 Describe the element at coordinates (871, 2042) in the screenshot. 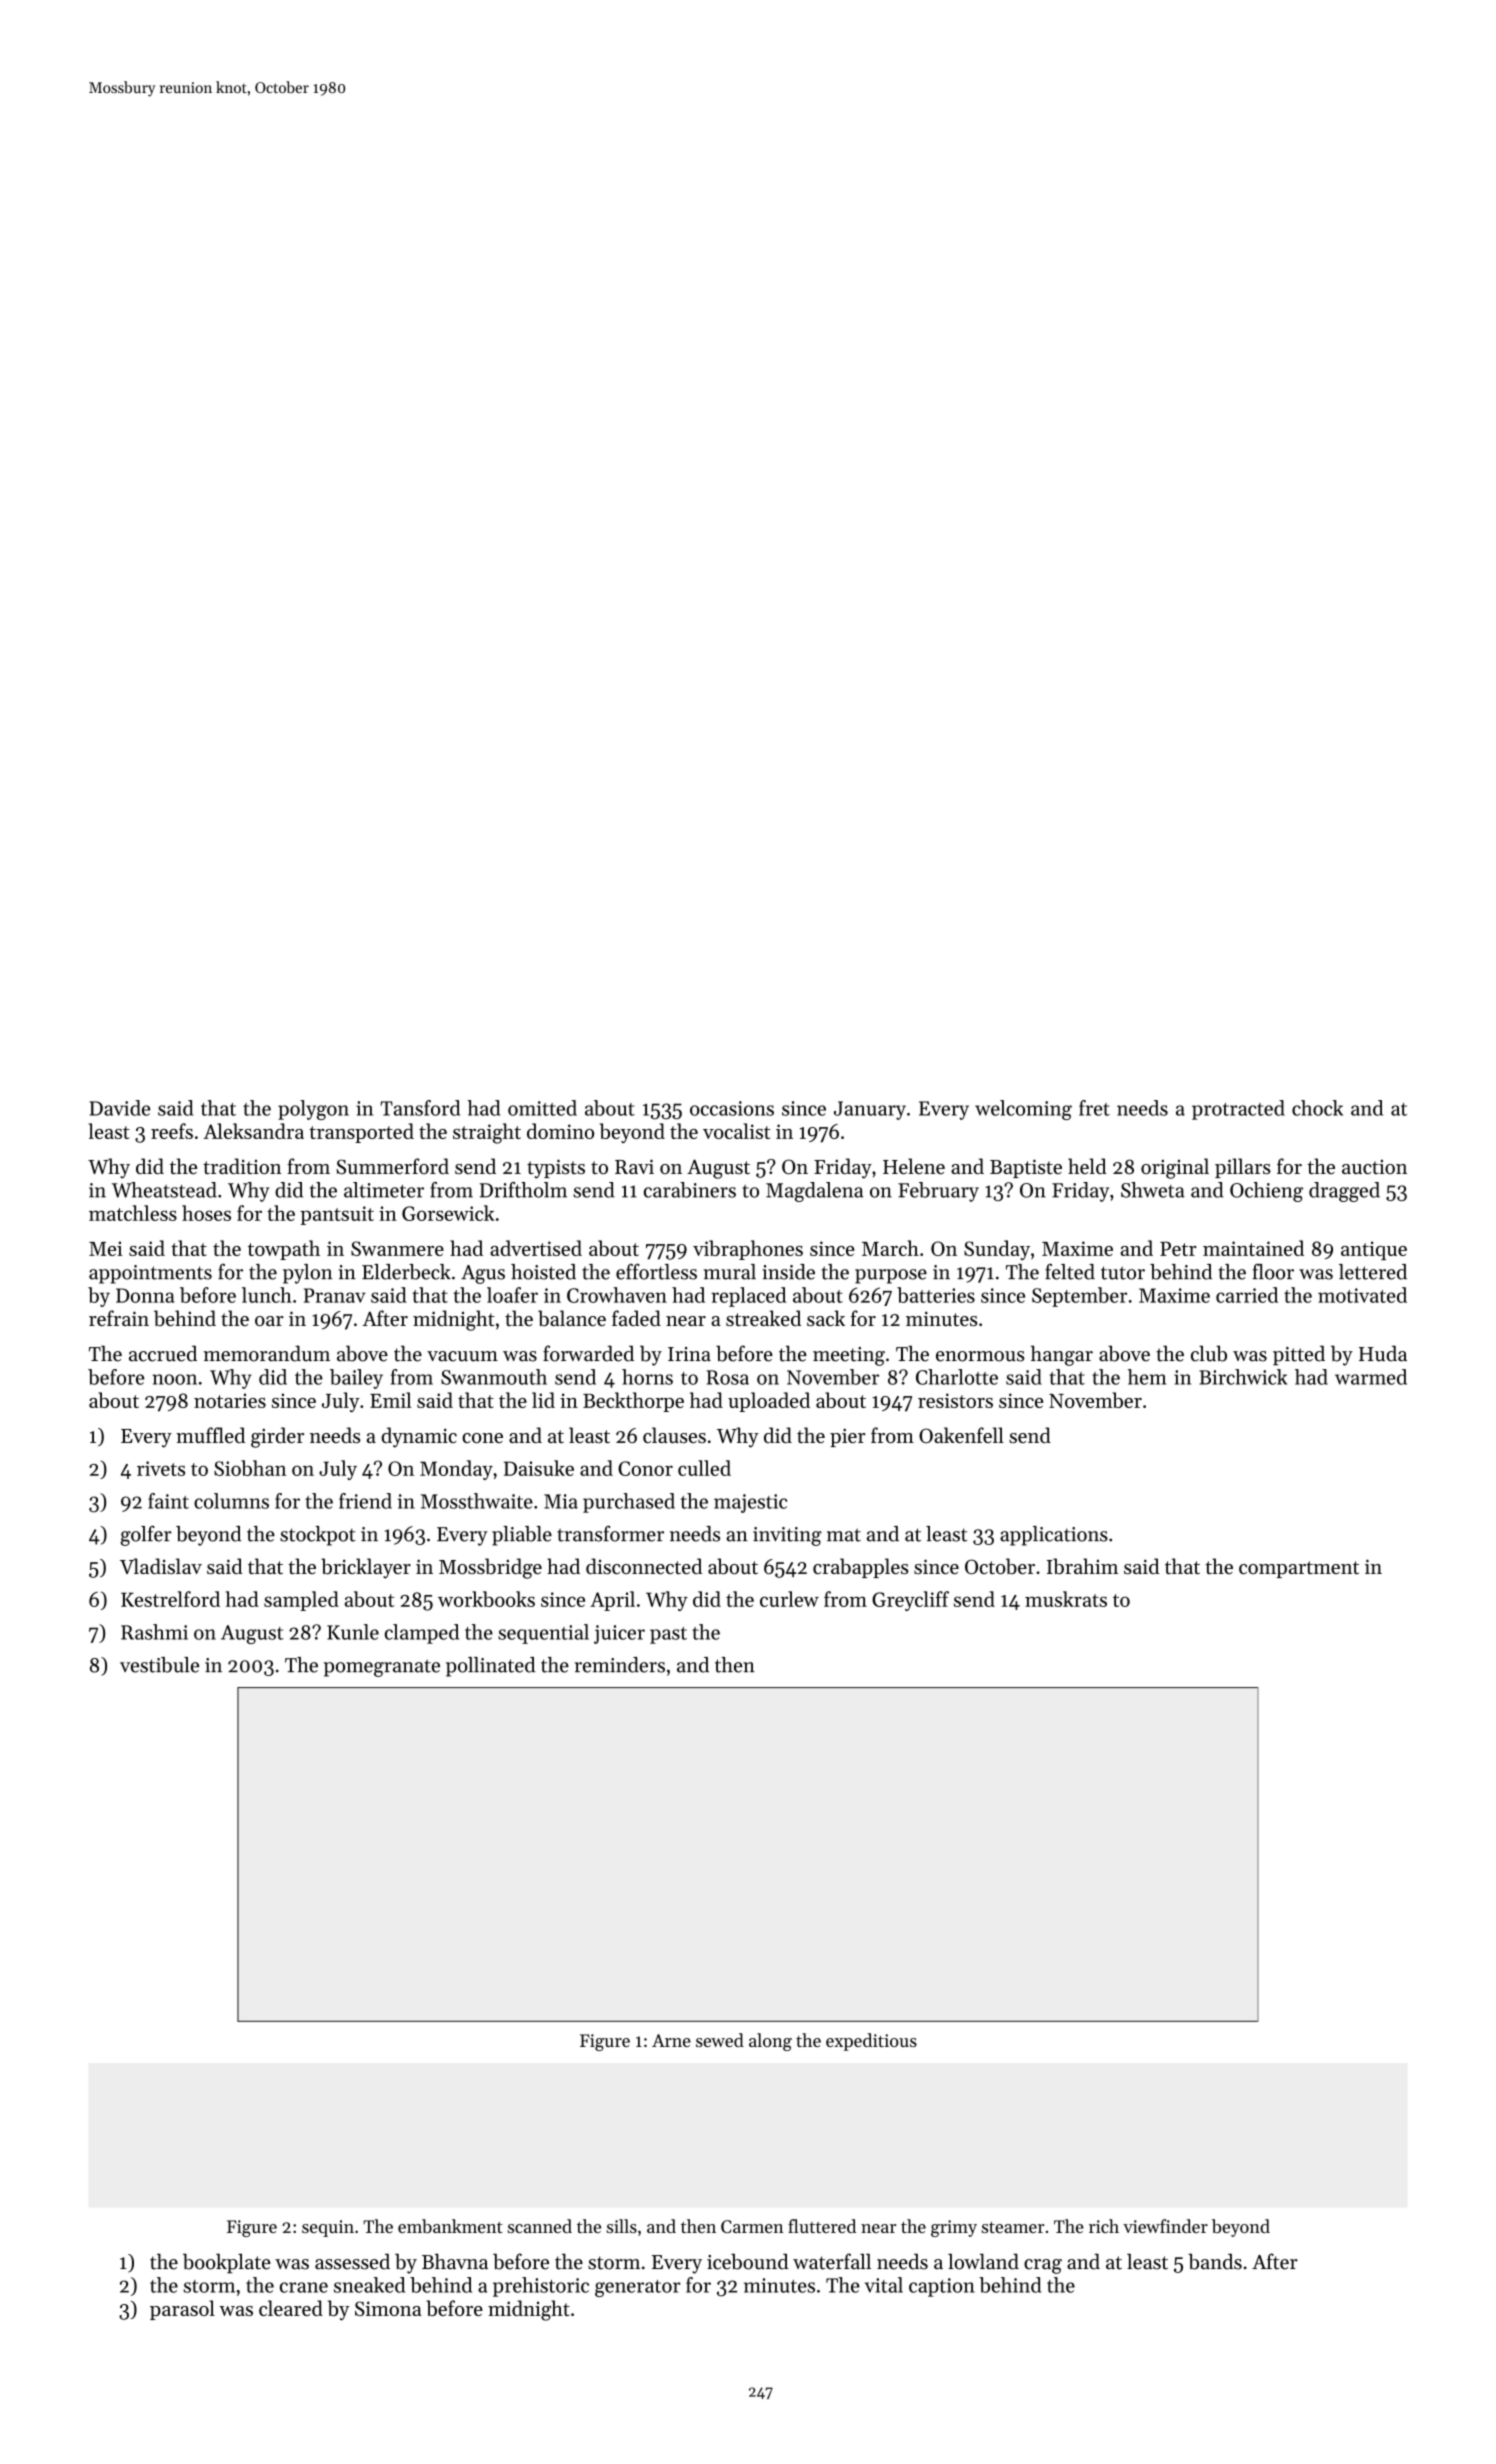

I see `expeditious` at that location.
